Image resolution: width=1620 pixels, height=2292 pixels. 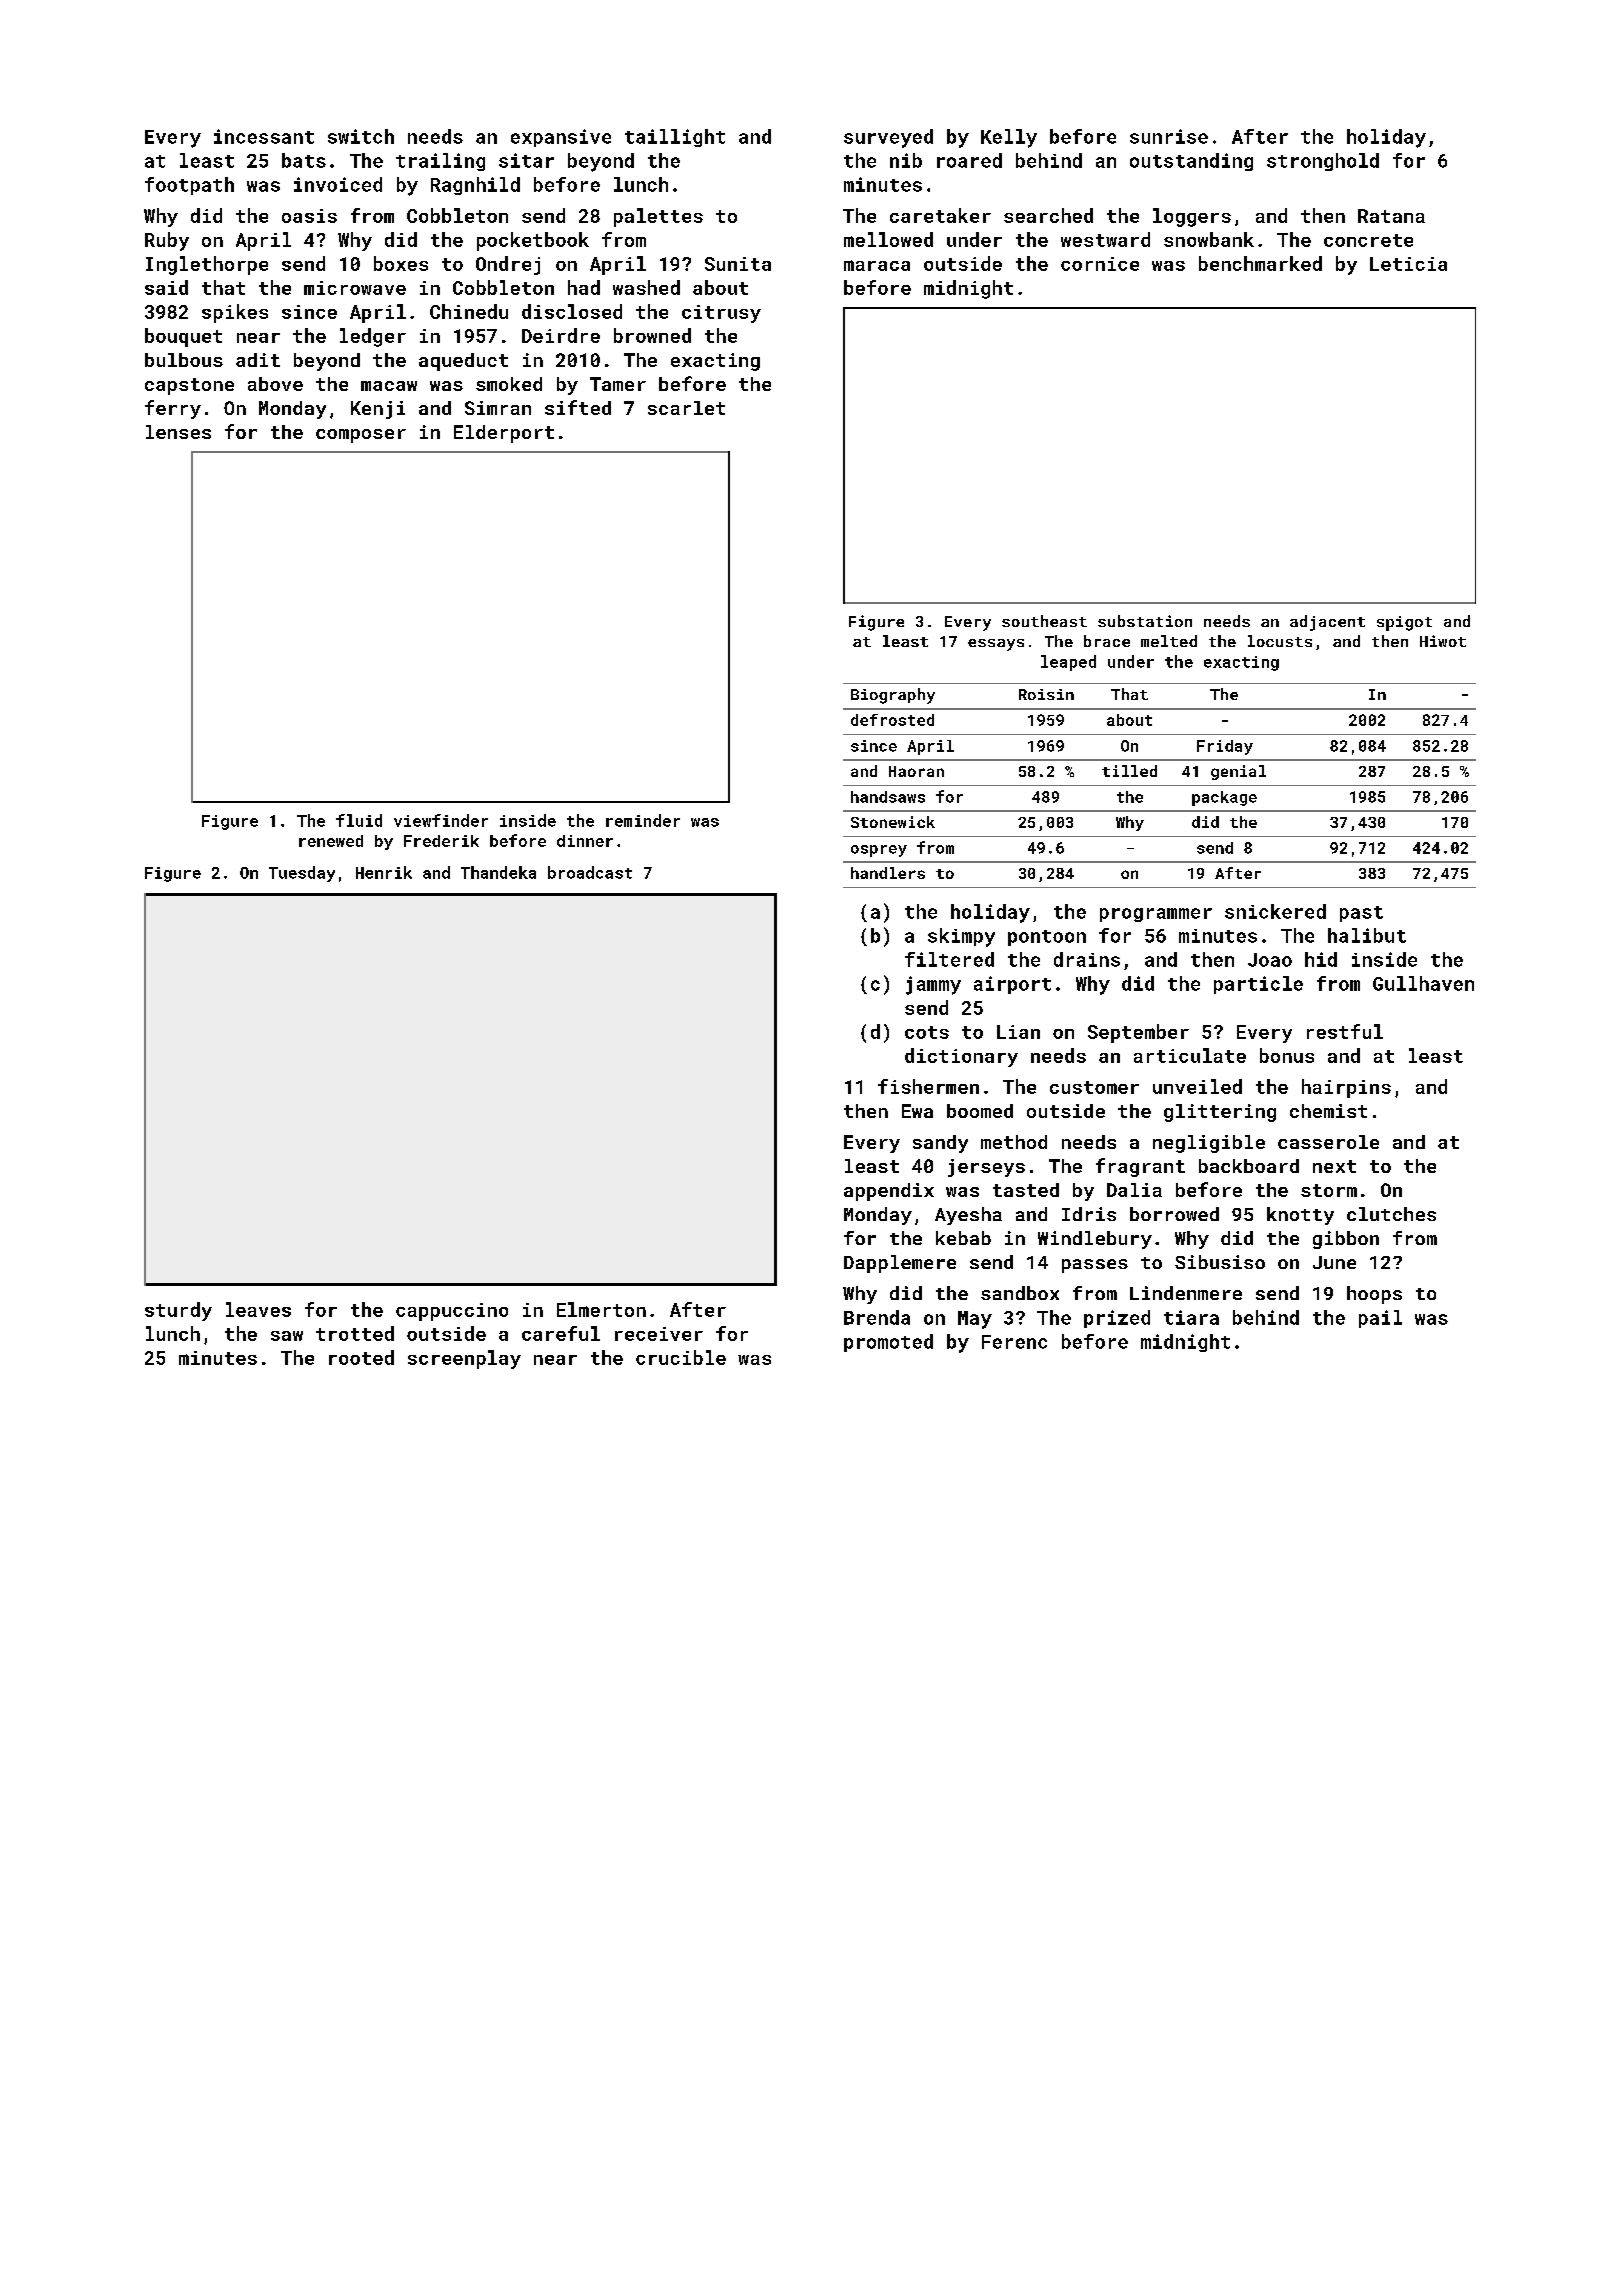 What do you see at coordinates (258, 1309) in the screenshot?
I see `leaves` at bounding box center [258, 1309].
